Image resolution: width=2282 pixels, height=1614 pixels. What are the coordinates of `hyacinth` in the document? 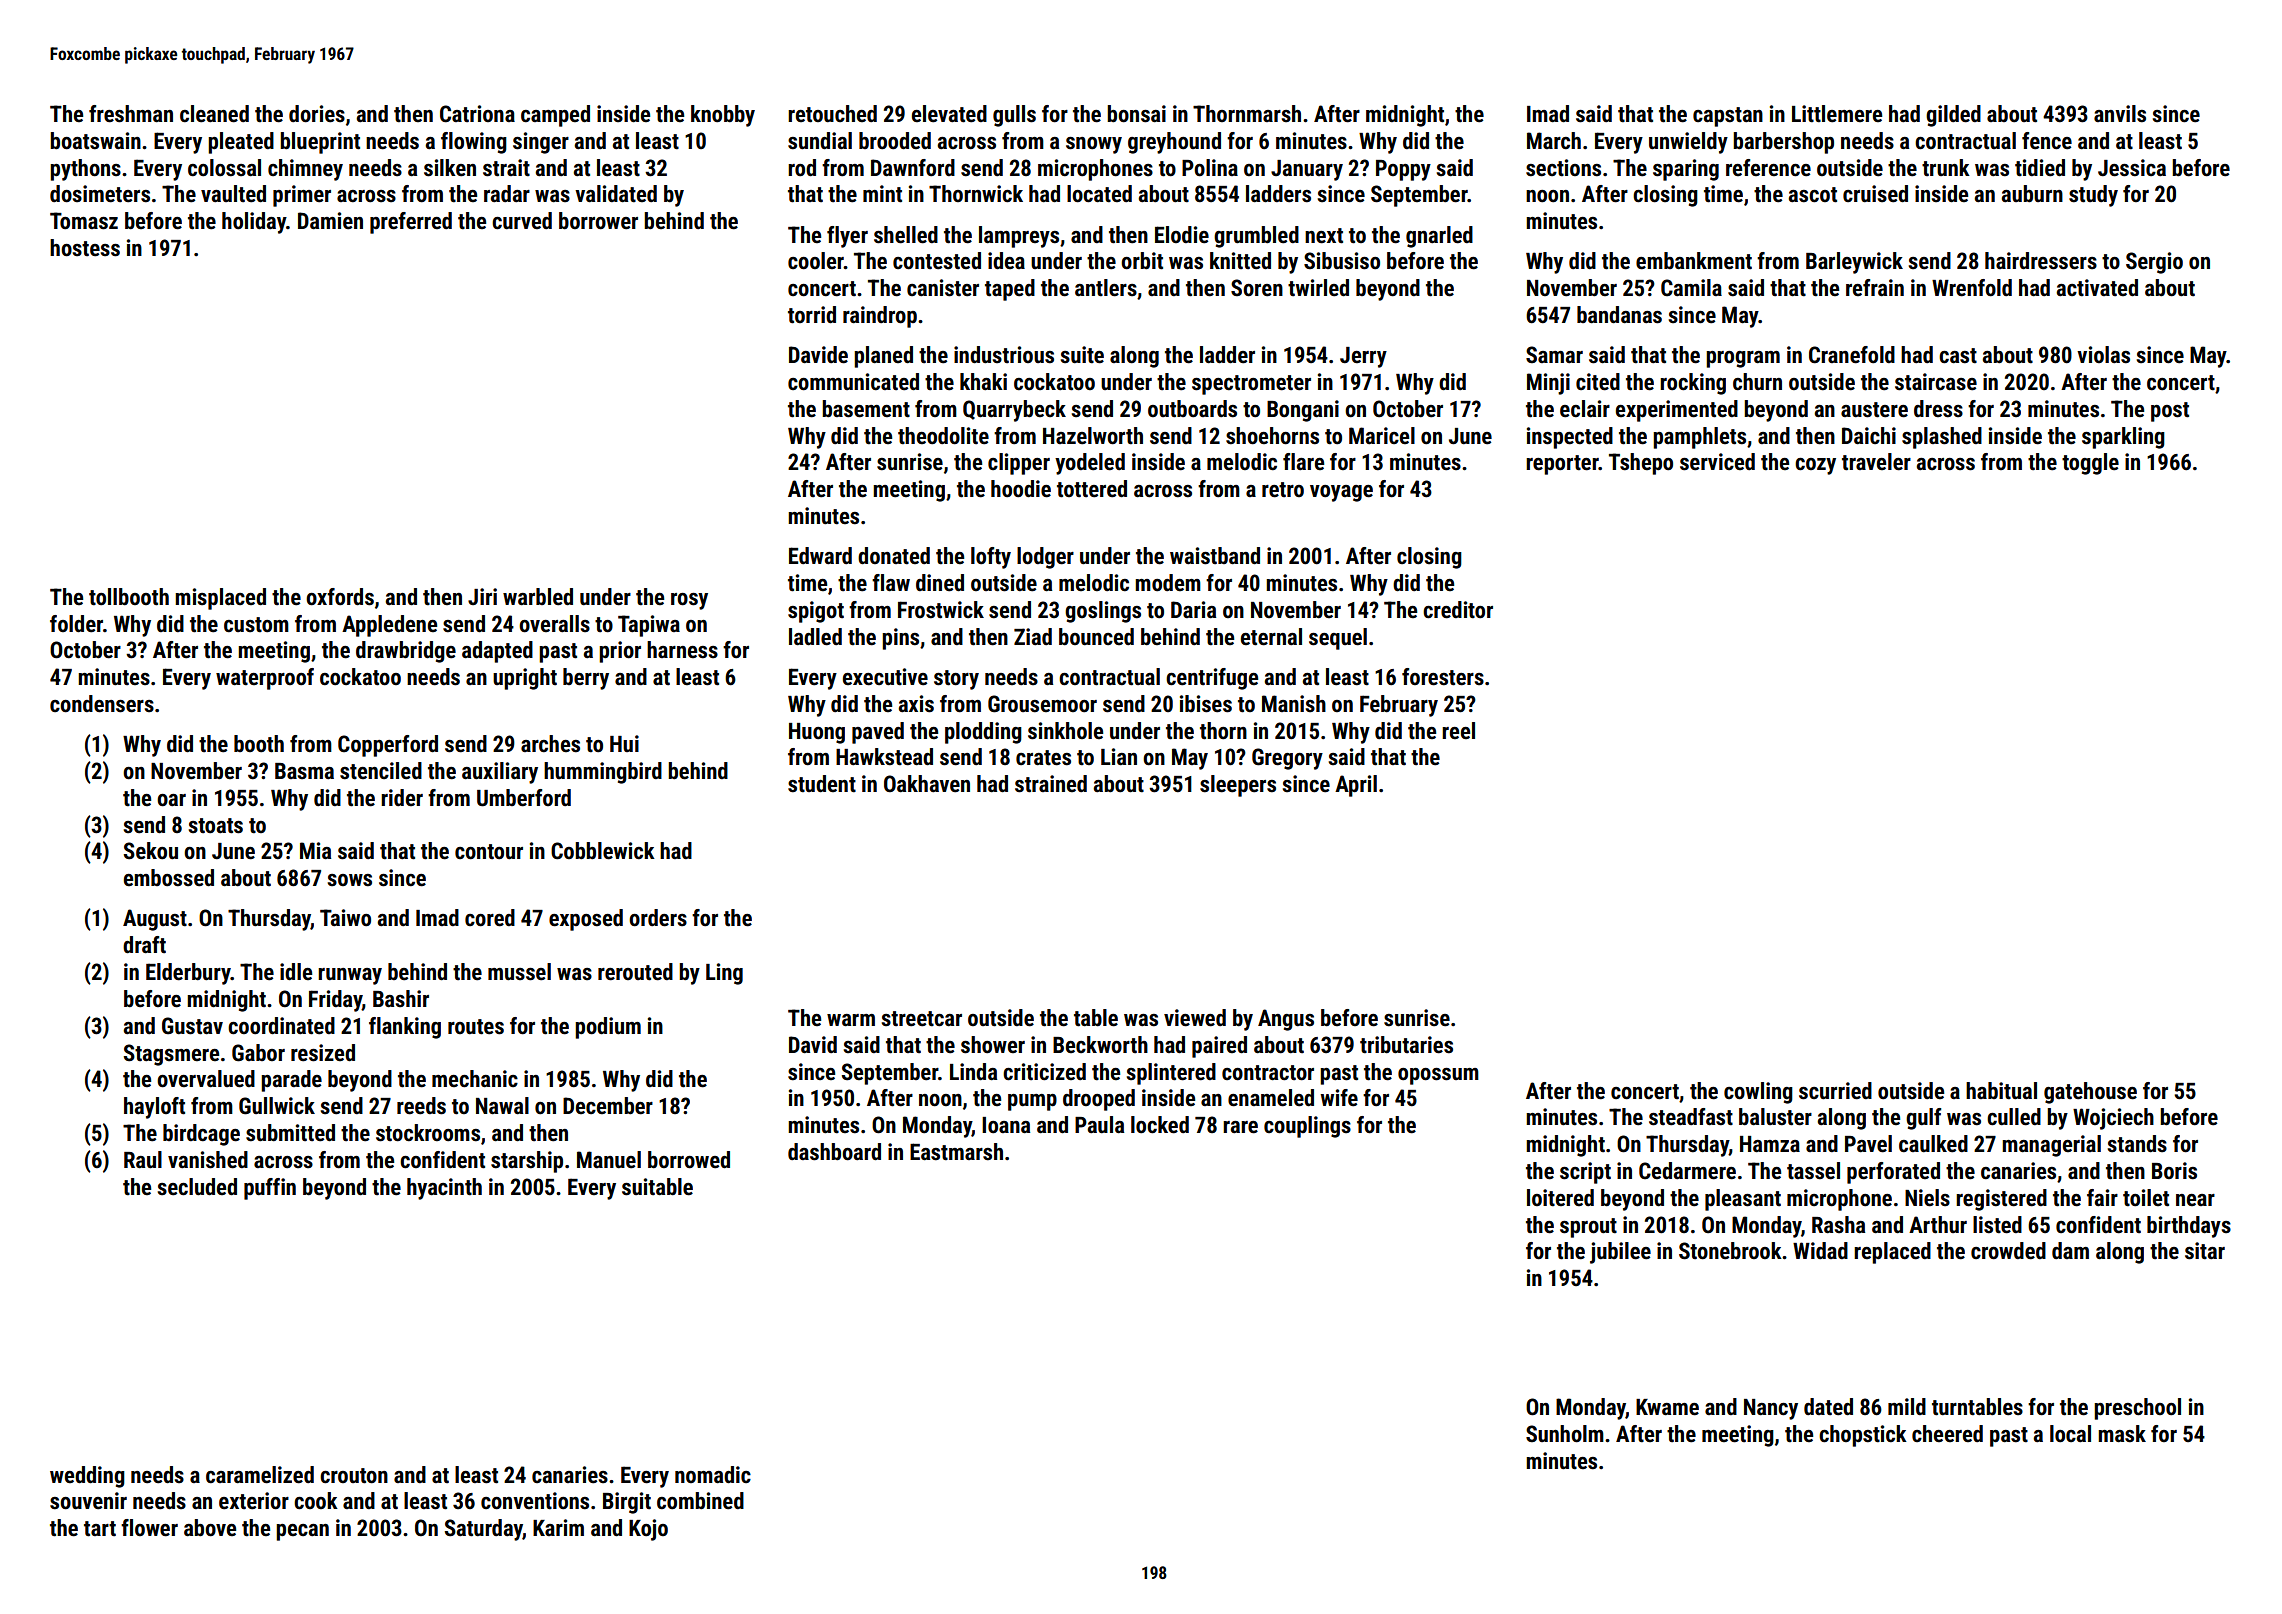 It's located at (444, 1189).
